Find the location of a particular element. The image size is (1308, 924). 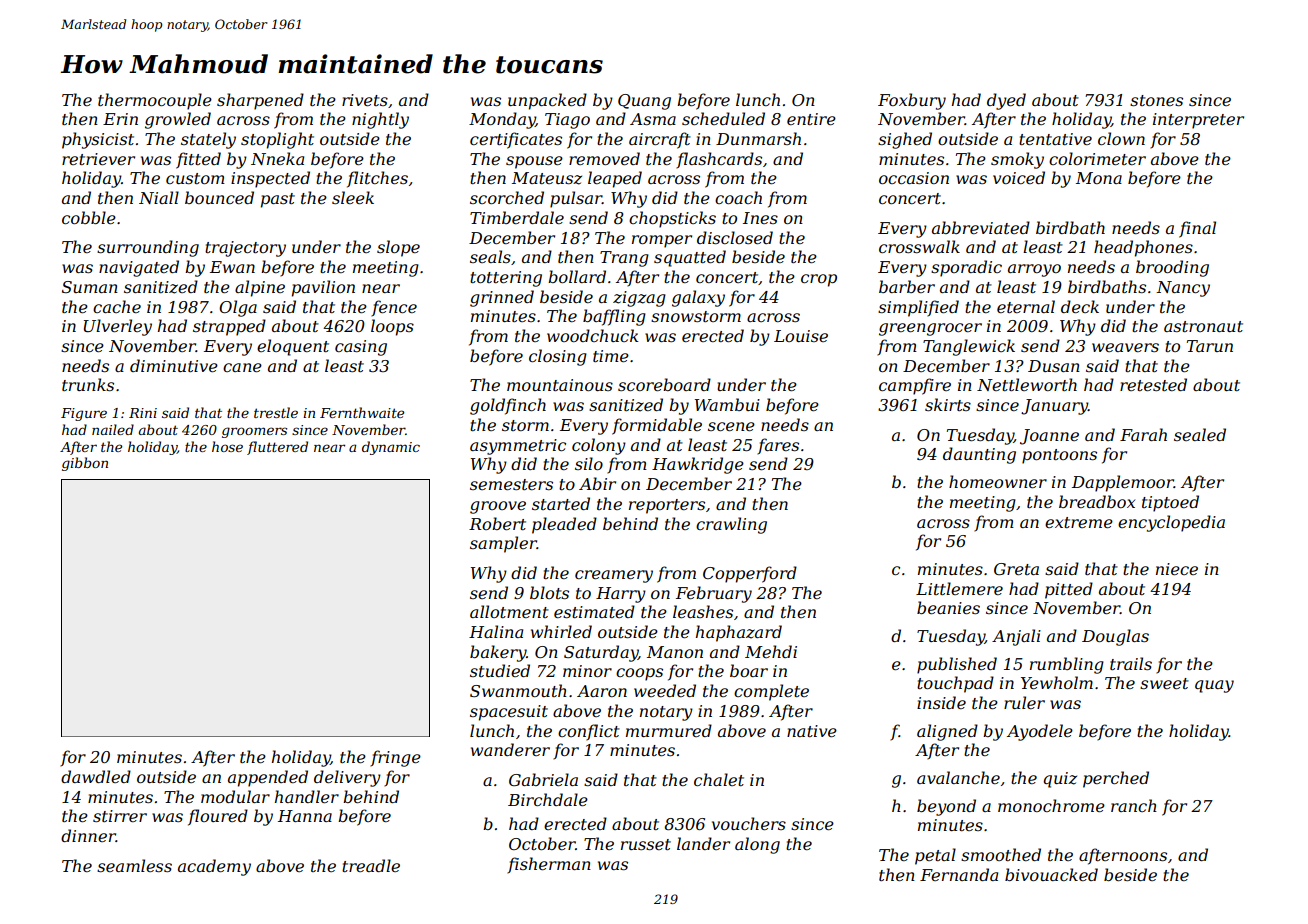

academy is located at coordinates (214, 867).
